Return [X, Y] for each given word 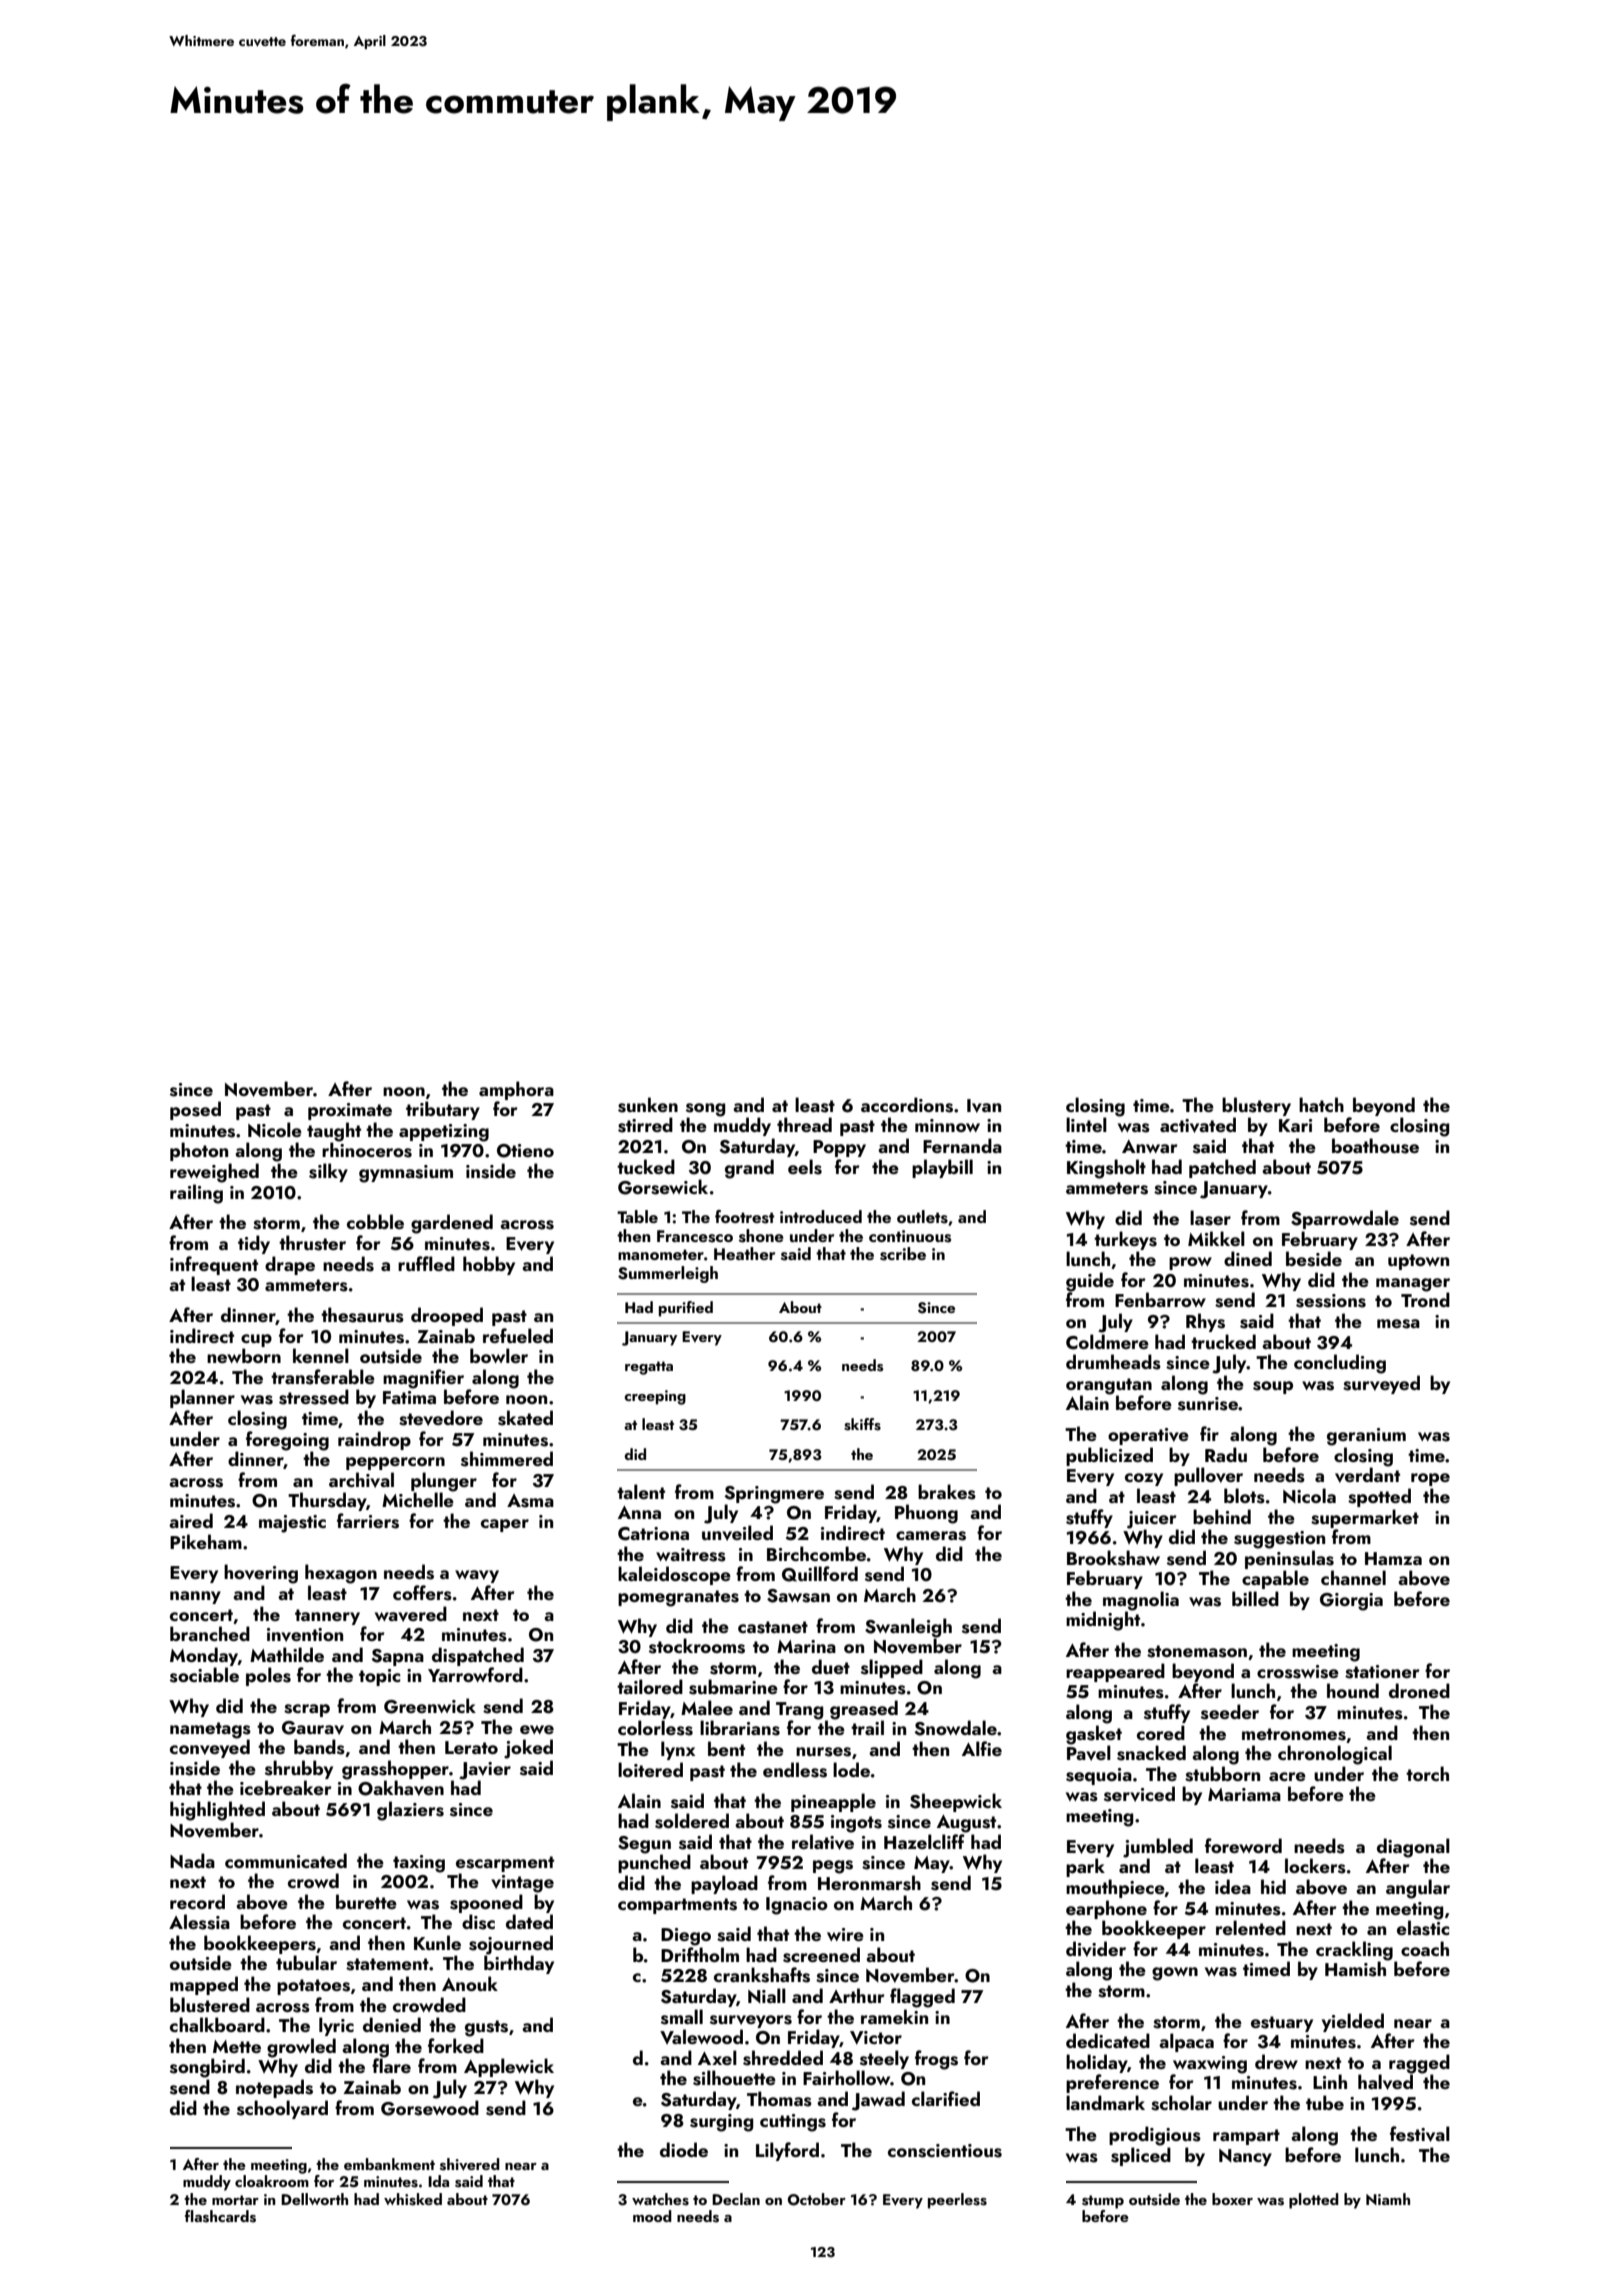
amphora [516, 1090]
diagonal [1413, 1848]
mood [652, 2216]
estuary [1282, 2024]
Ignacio [797, 1906]
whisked [413, 2199]
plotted [1314, 2201]
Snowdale [956, 1728]
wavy [477, 1576]
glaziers [410, 1811]
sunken [648, 1105]
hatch [1321, 1104]
